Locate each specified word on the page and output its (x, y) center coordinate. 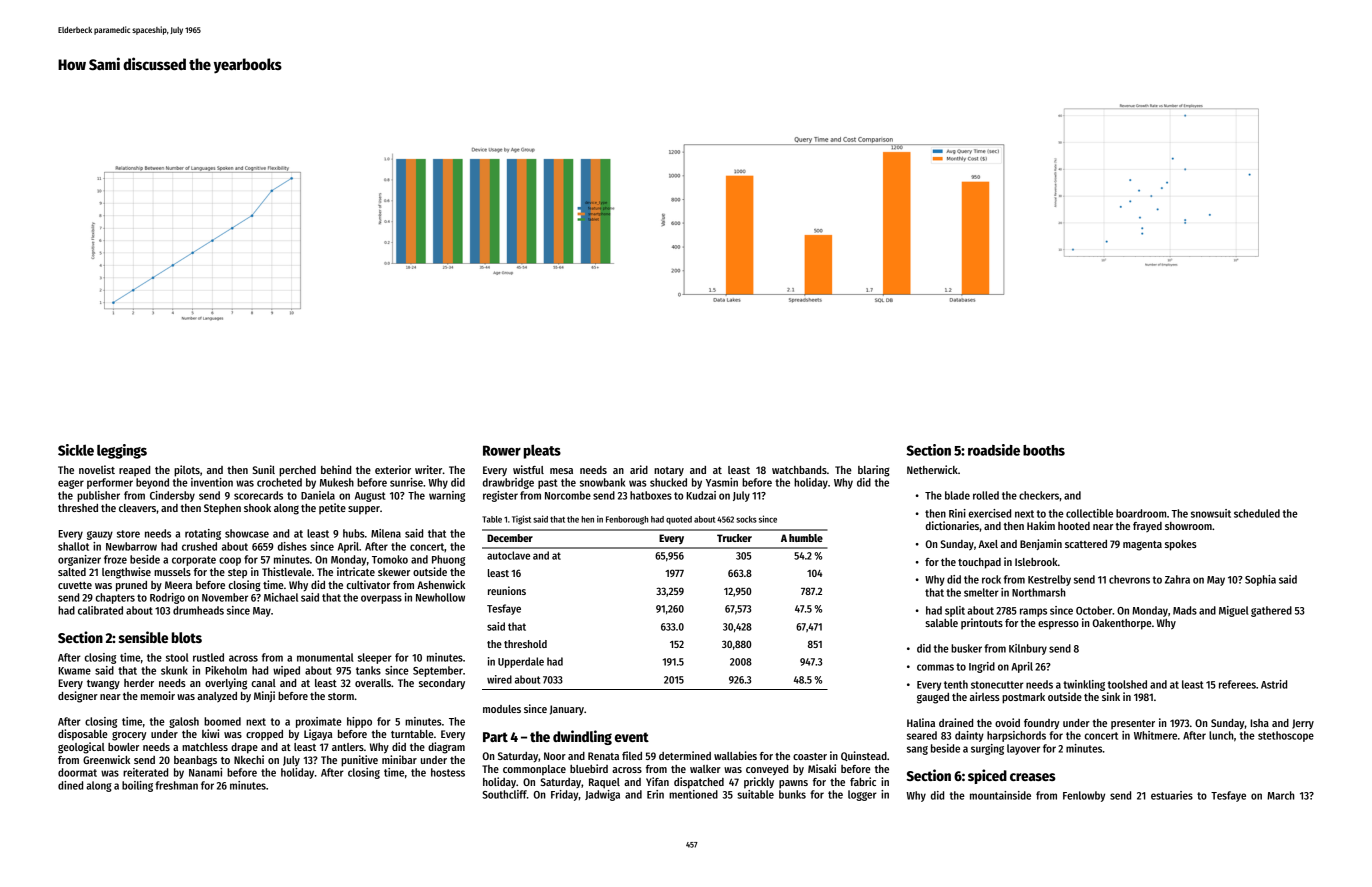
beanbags (195, 761)
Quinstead (864, 756)
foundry (1041, 724)
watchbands (799, 470)
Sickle (76, 450)
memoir (158, 695)
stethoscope (1286, 736)
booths (1044, 450)
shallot (73, 546)
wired (499, 679)
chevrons (1129, 579)
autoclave (508, 555)
